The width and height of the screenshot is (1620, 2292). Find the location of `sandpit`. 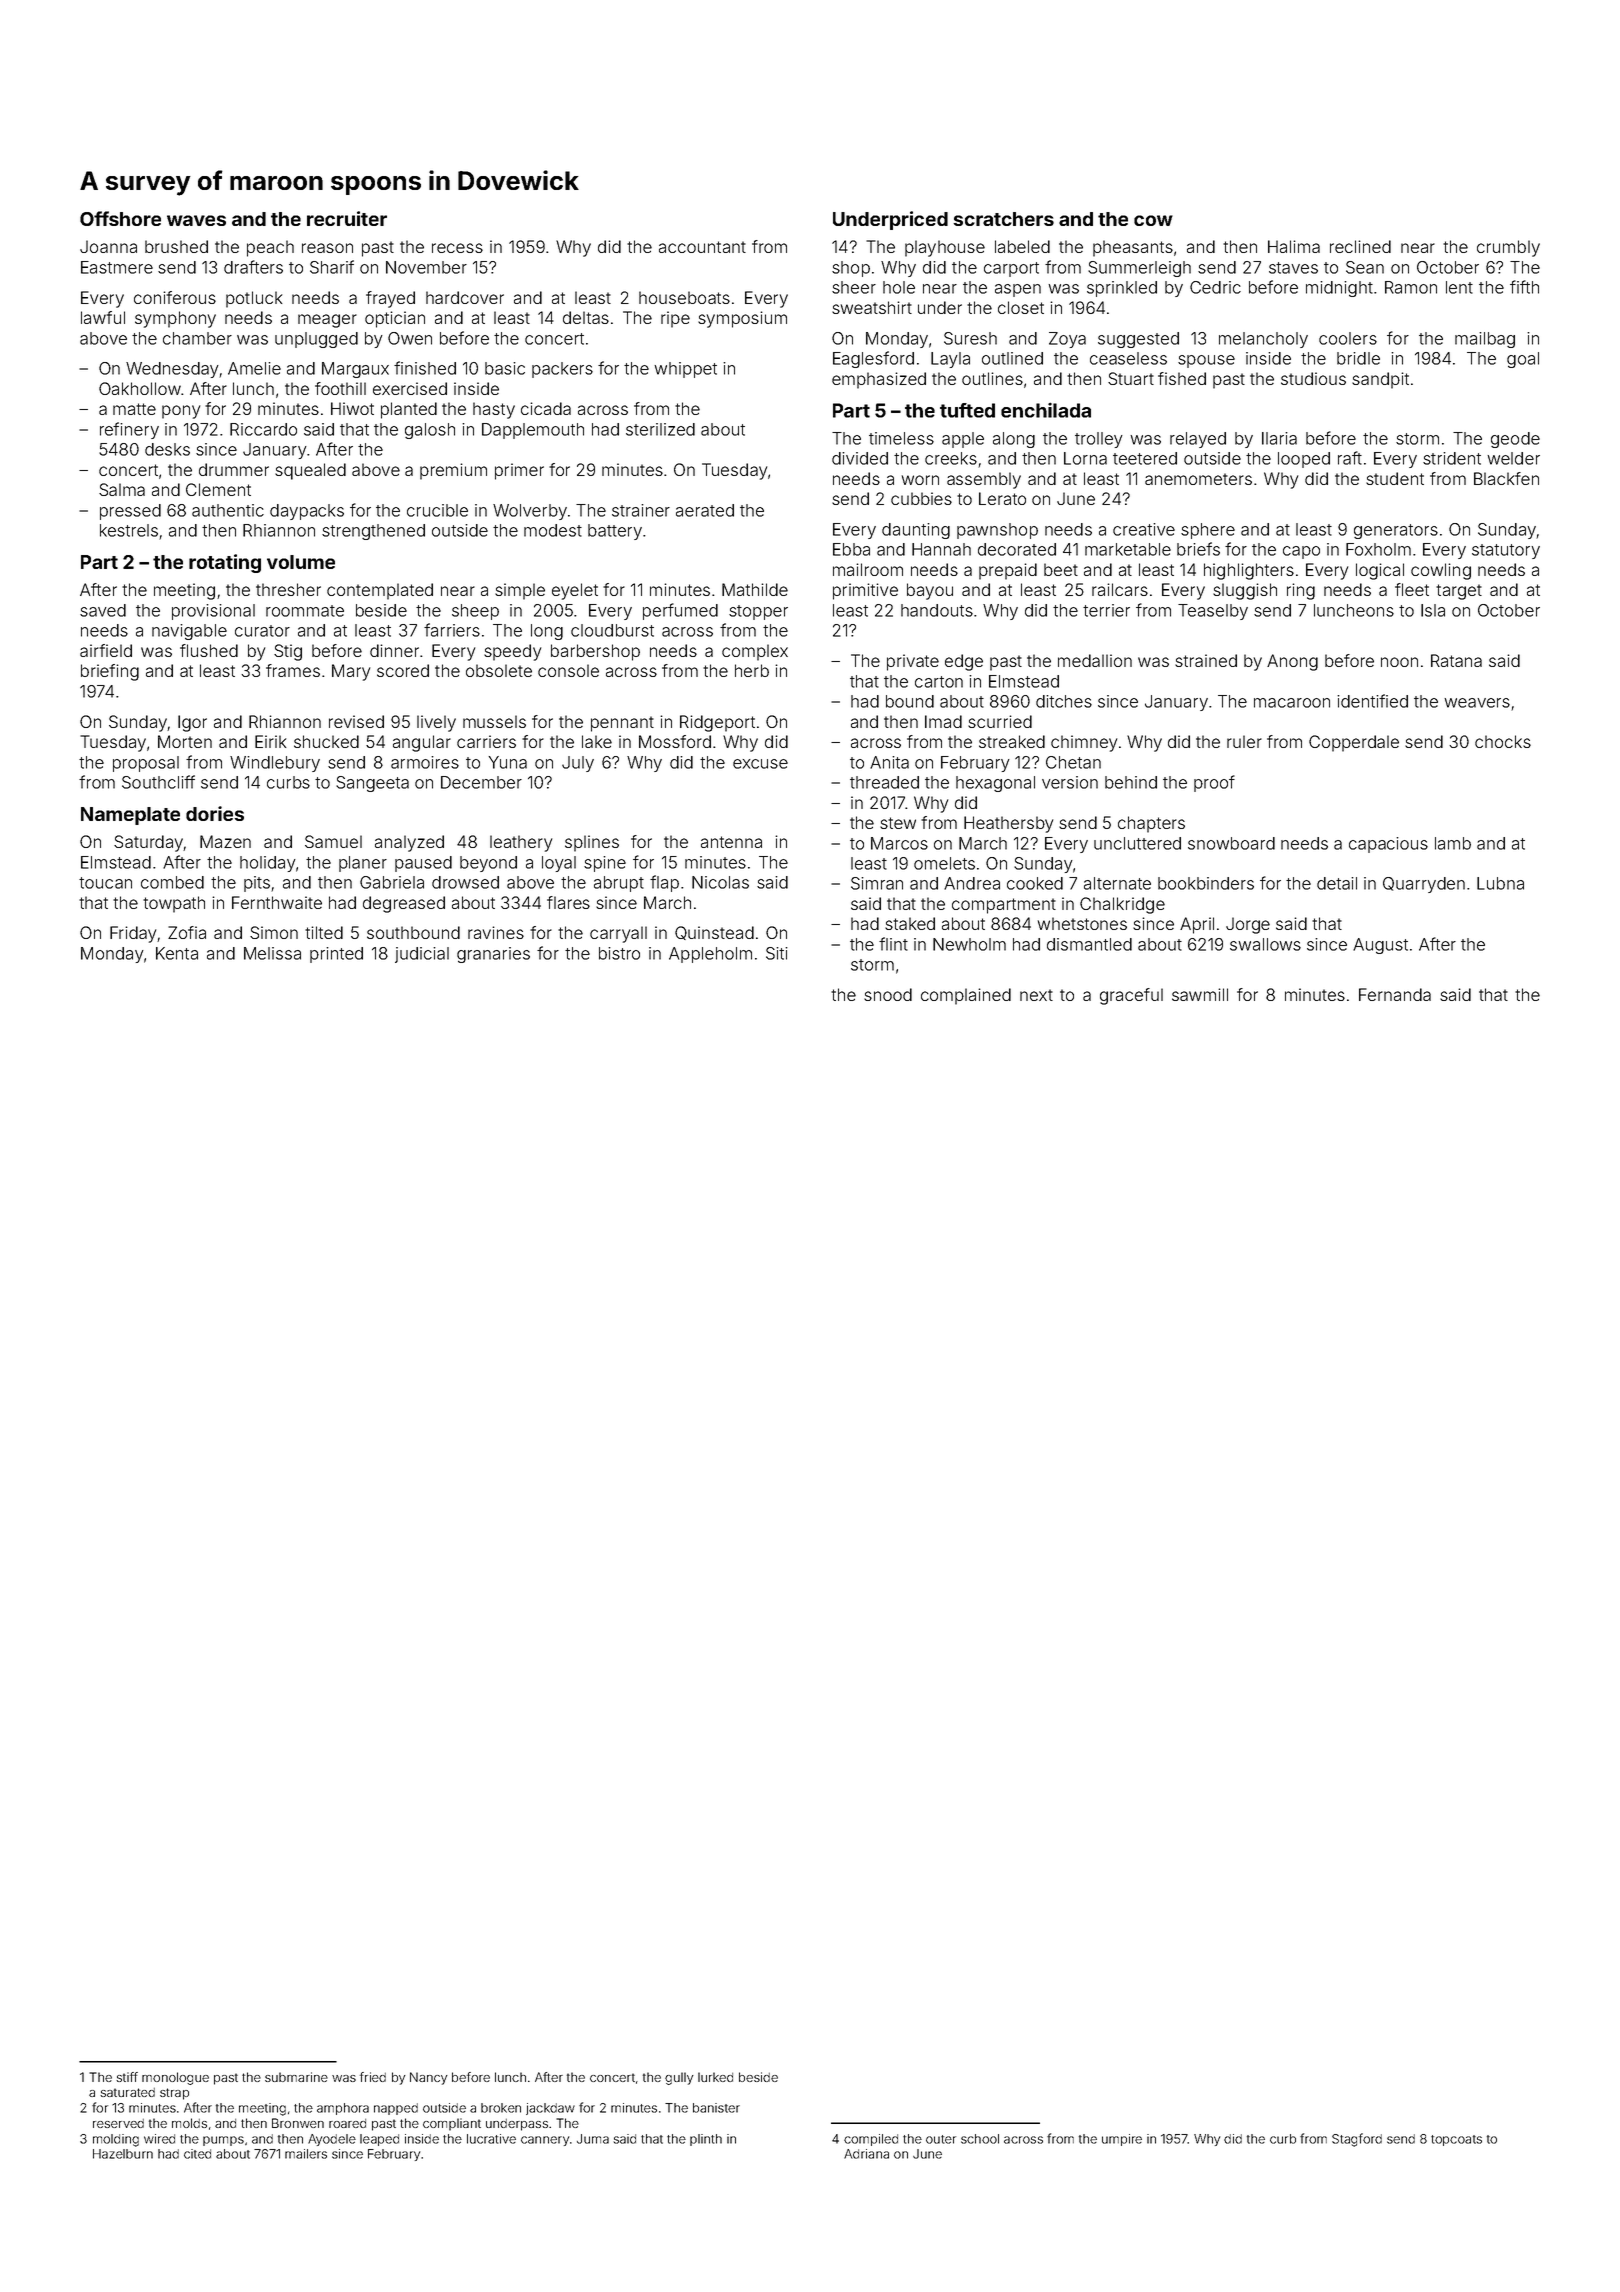

sandpit is located at coordinates (1380, 380).
